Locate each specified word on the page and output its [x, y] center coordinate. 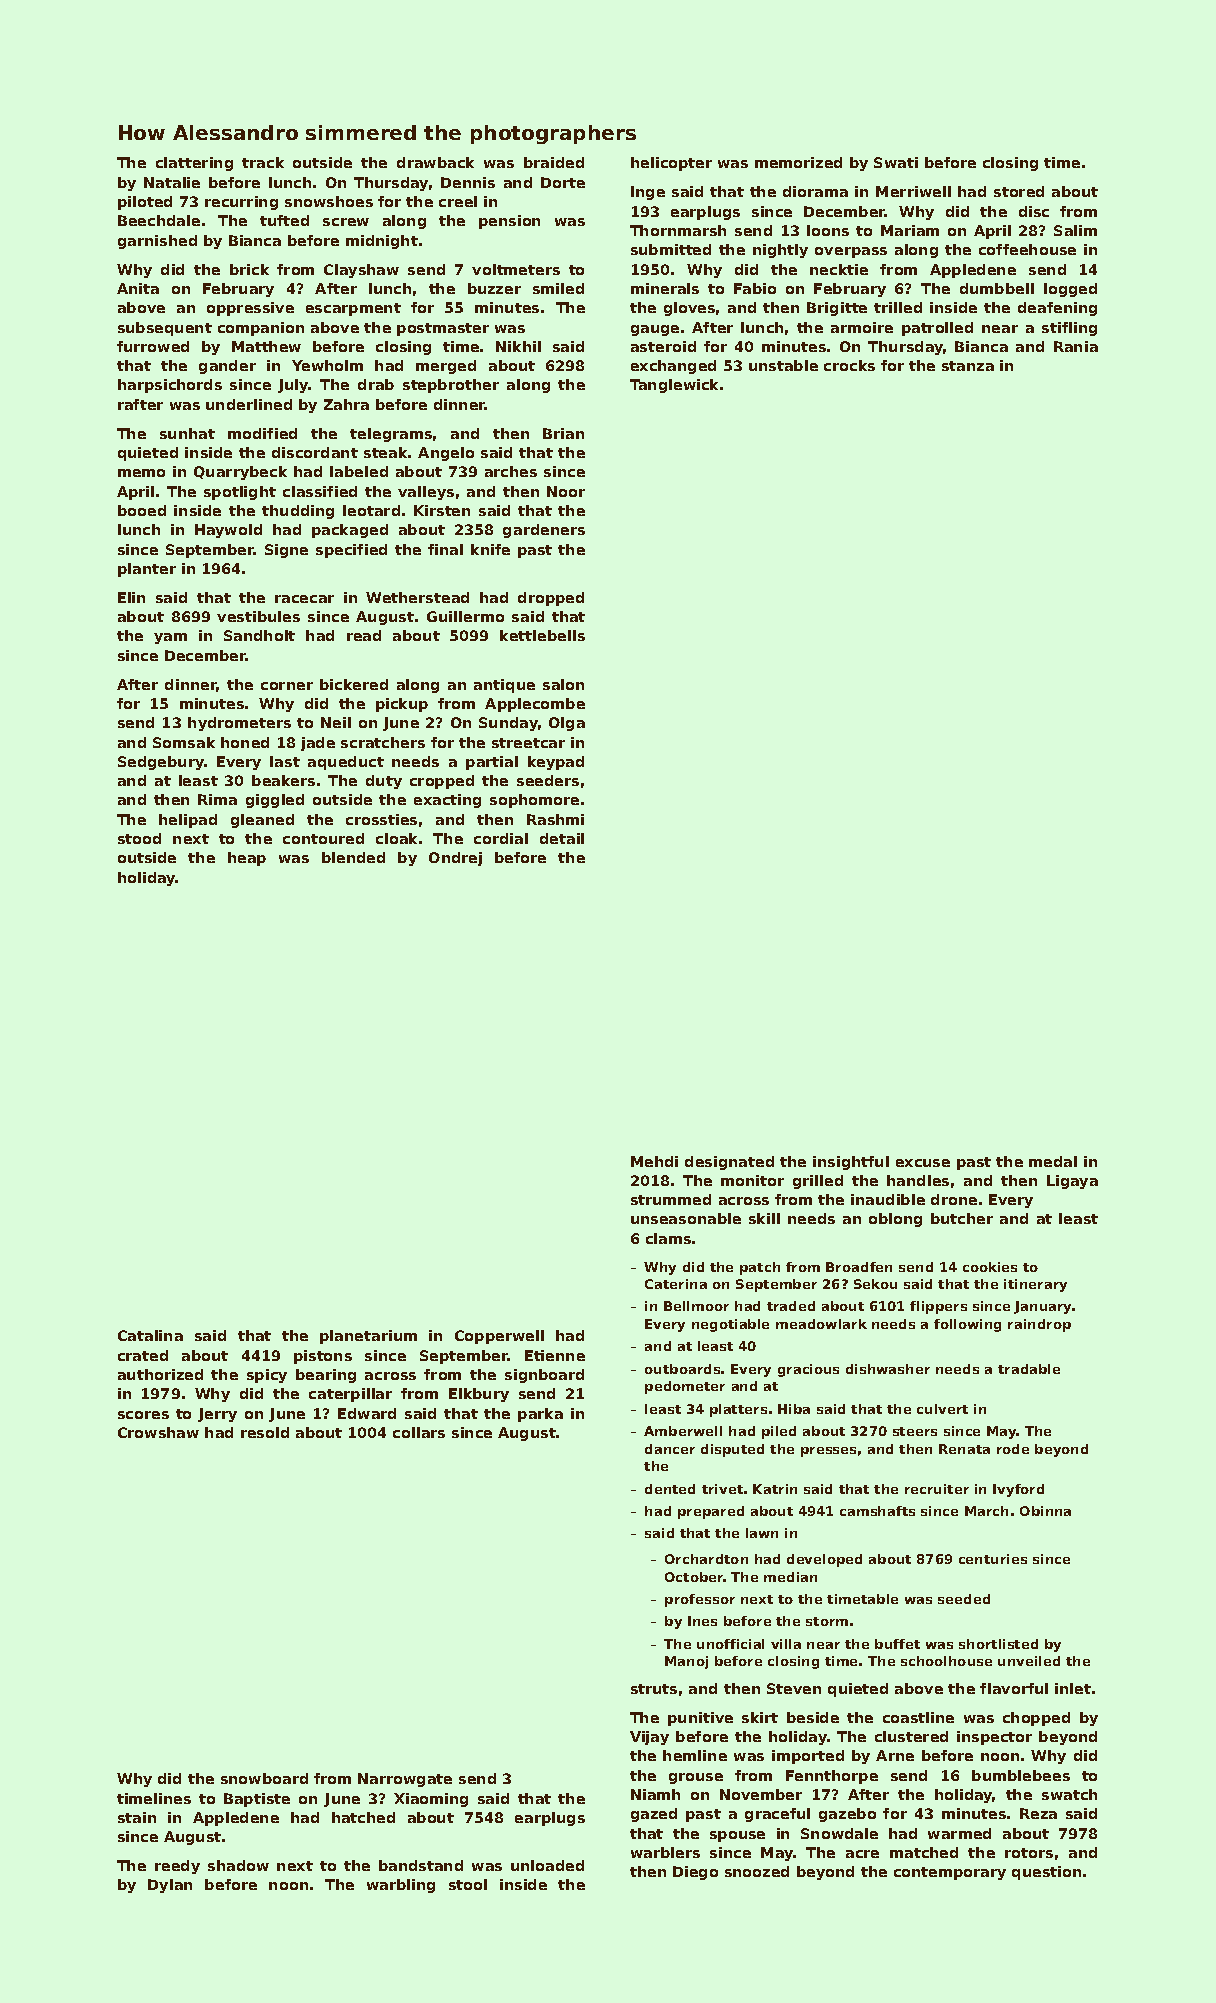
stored [1019, 191]
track [263, 162]
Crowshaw [158, 1432]
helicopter [671, 164]
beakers [283, 780]
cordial [501, 838]
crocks [849, 365]
